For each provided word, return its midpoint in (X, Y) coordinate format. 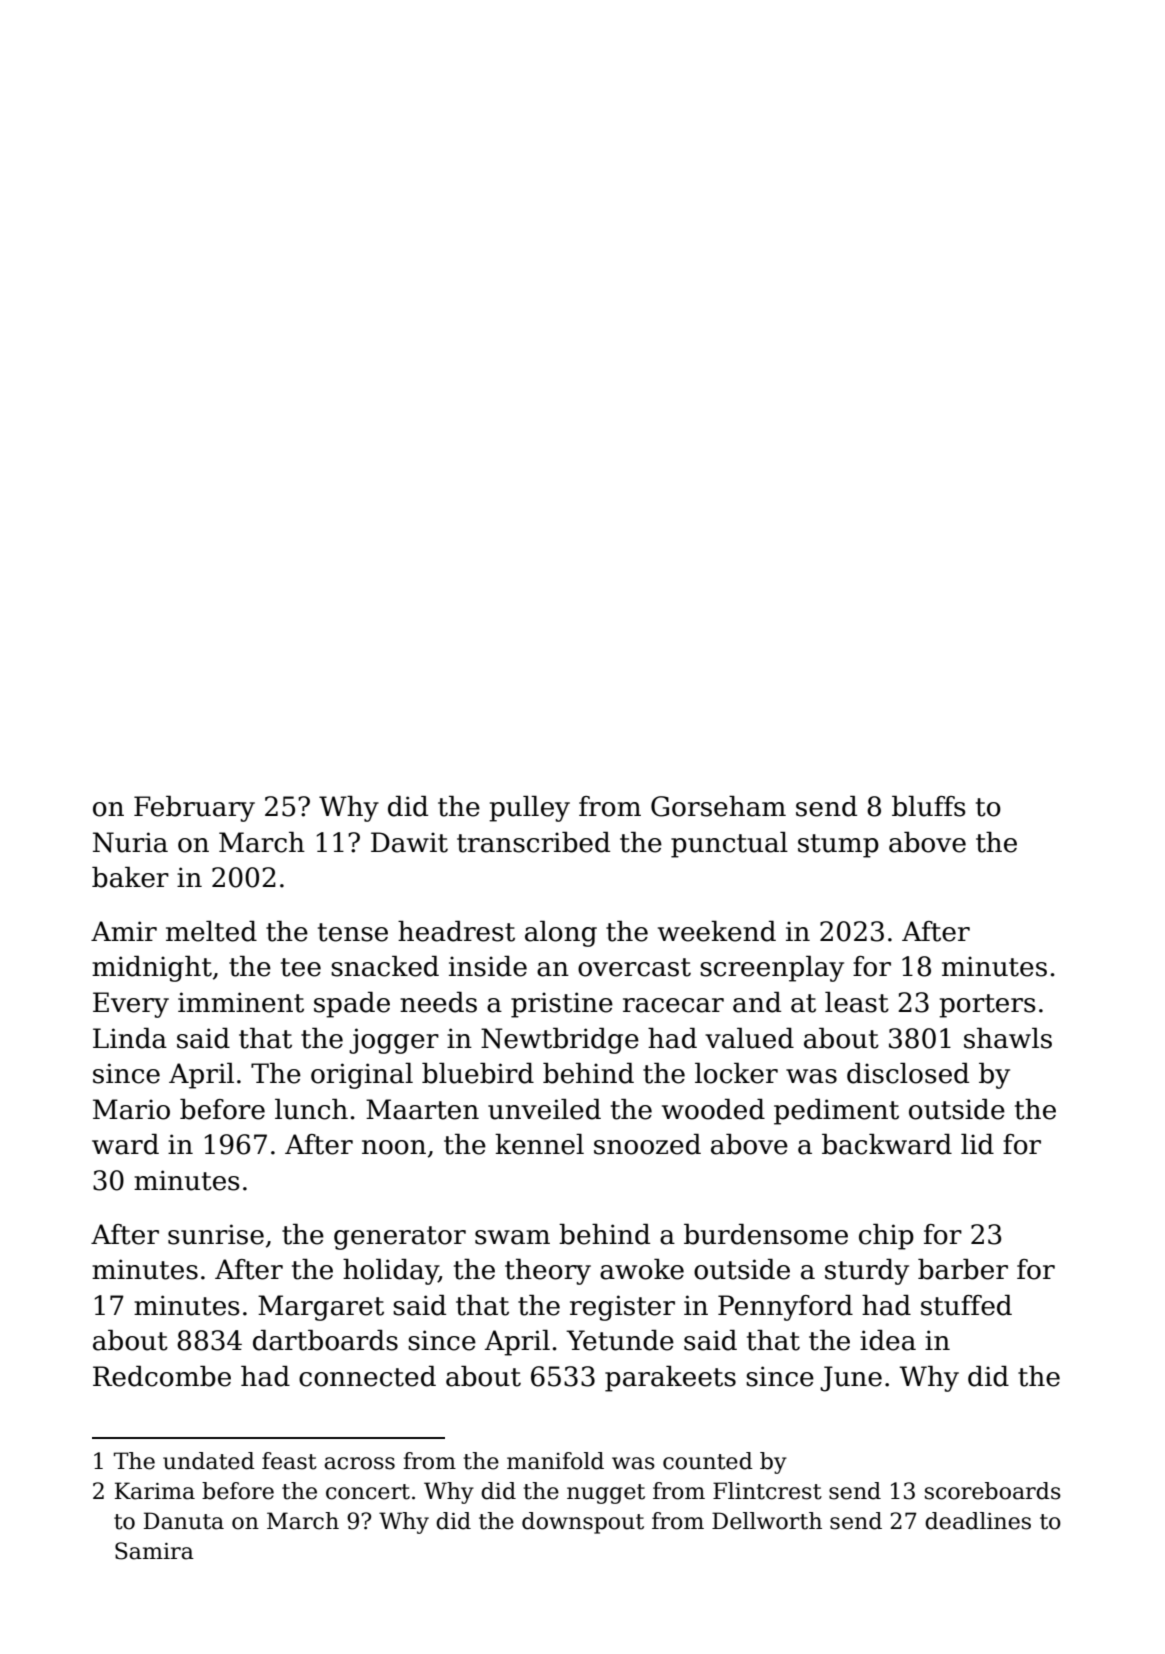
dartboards (325, 1340)
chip (886, 1237)
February (194, 809)
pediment (836, 1112)
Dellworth (767, 1521)
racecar (673, 1005)
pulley (529, 809)
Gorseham (718, 806)
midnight (152, 969)
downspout (583, 1523)
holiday (391, 1272)
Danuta (184, 1521)
